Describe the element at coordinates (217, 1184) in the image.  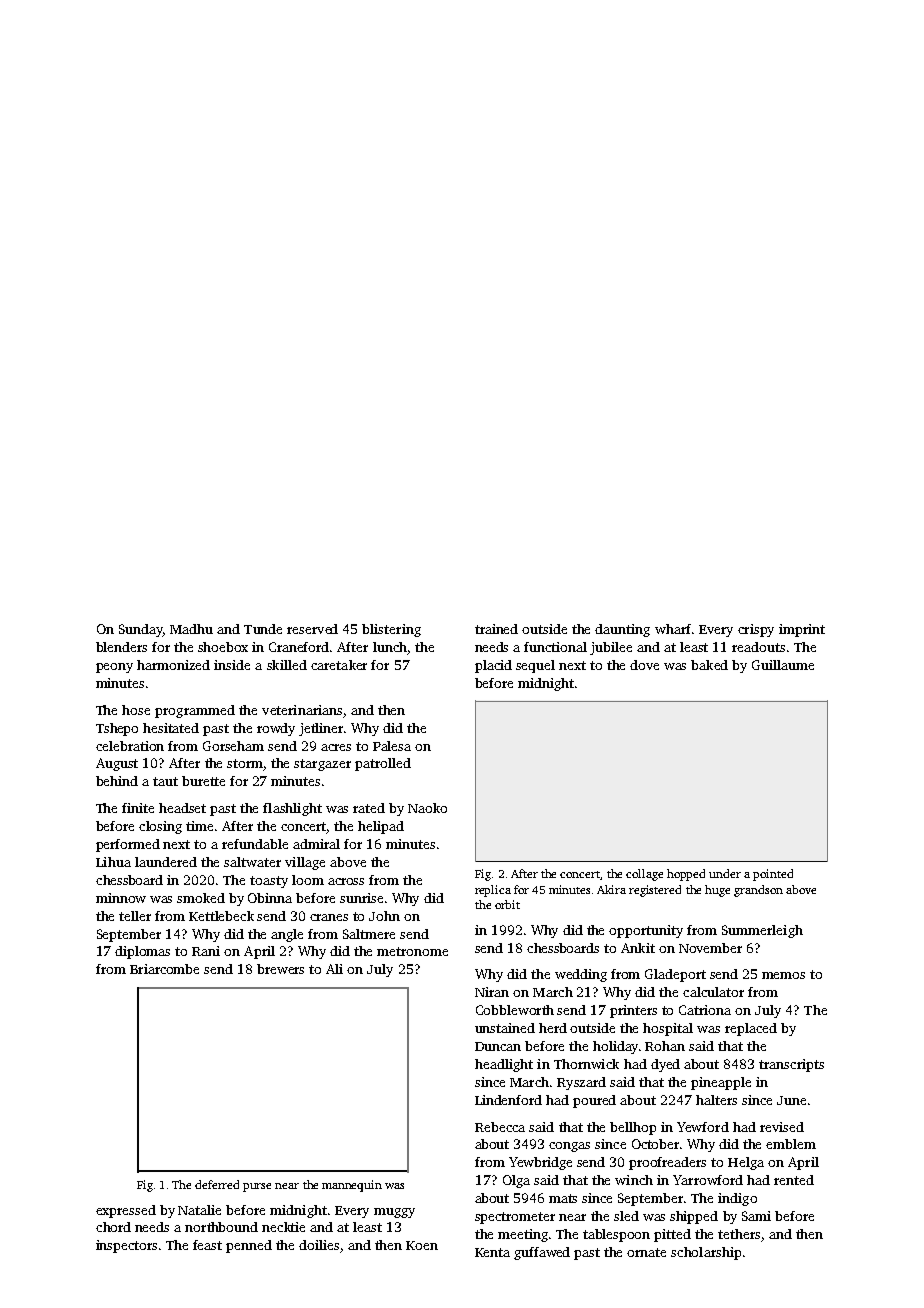
I see `deferred` at that location.
